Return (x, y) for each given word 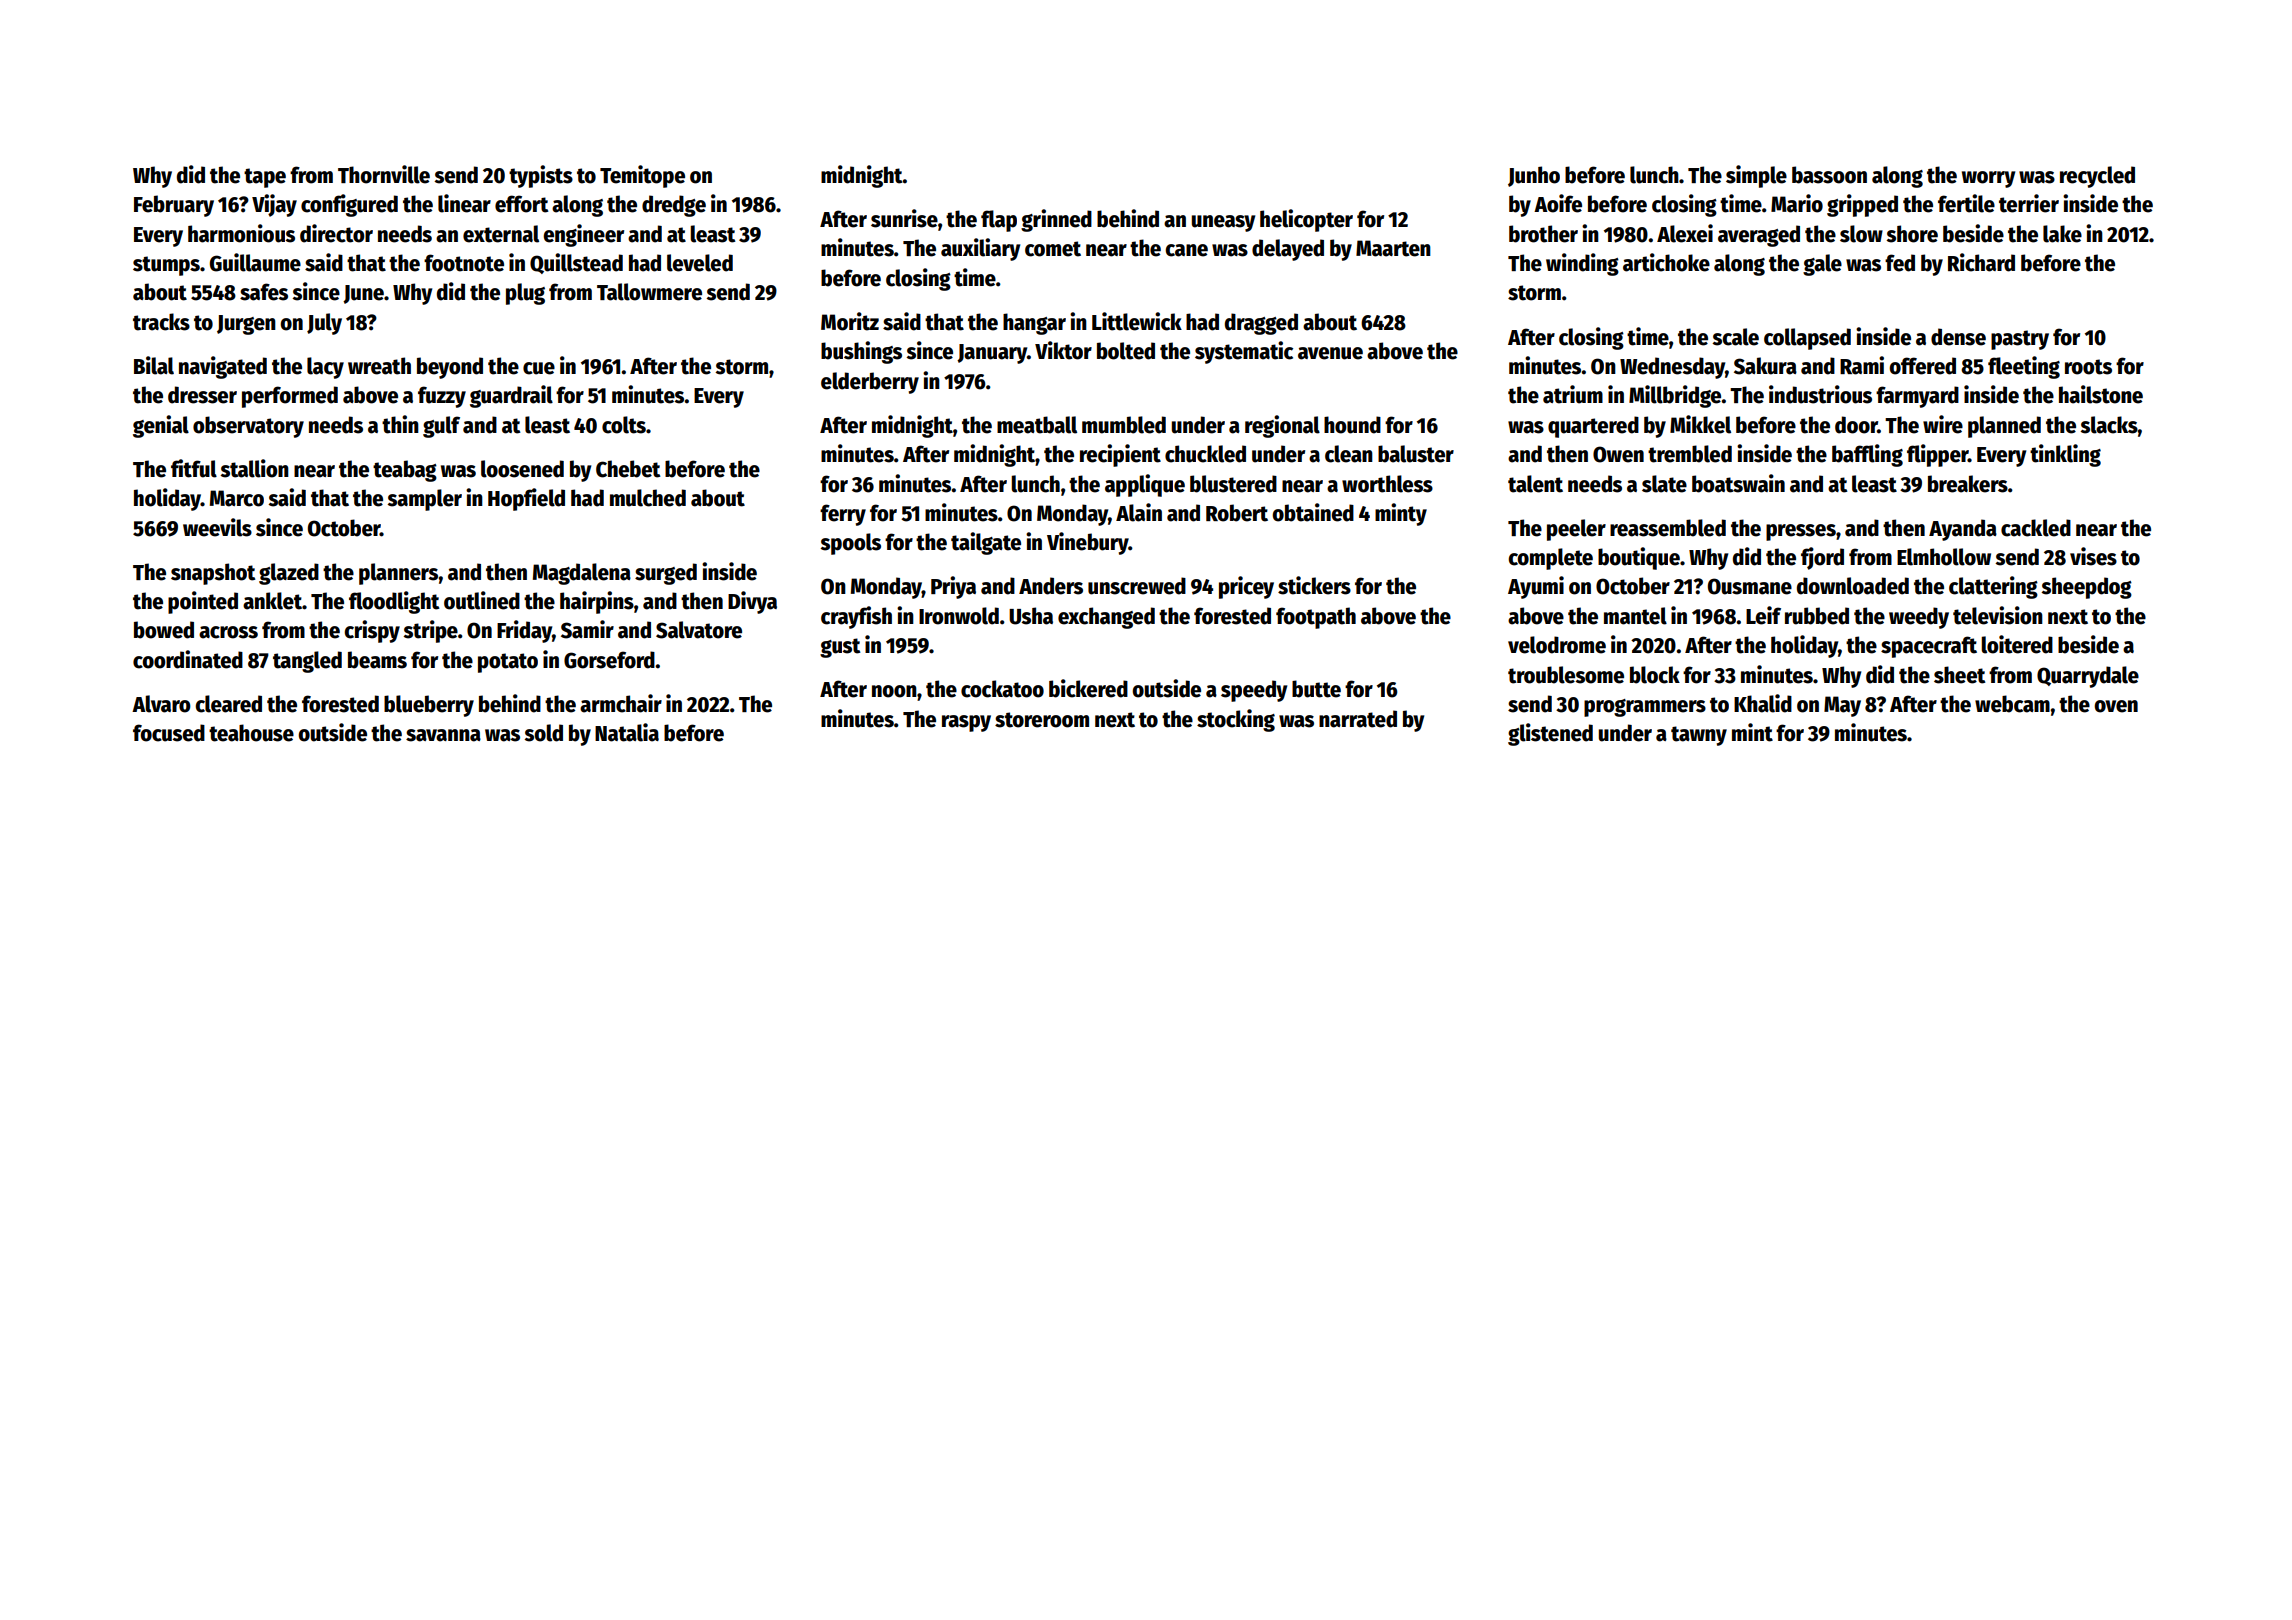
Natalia (627, 732)
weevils (217, 527)
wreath (379, 366)
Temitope (642, 176)
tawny (1699, 736)
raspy (966, 723)
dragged (1261, 324)
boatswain (1738, 483)
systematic (1244, 352)
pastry (2020, 340)
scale (1735, 337)
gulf (441, 427)
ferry (843, 515)
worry (1988, 179)
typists (541, 176)
